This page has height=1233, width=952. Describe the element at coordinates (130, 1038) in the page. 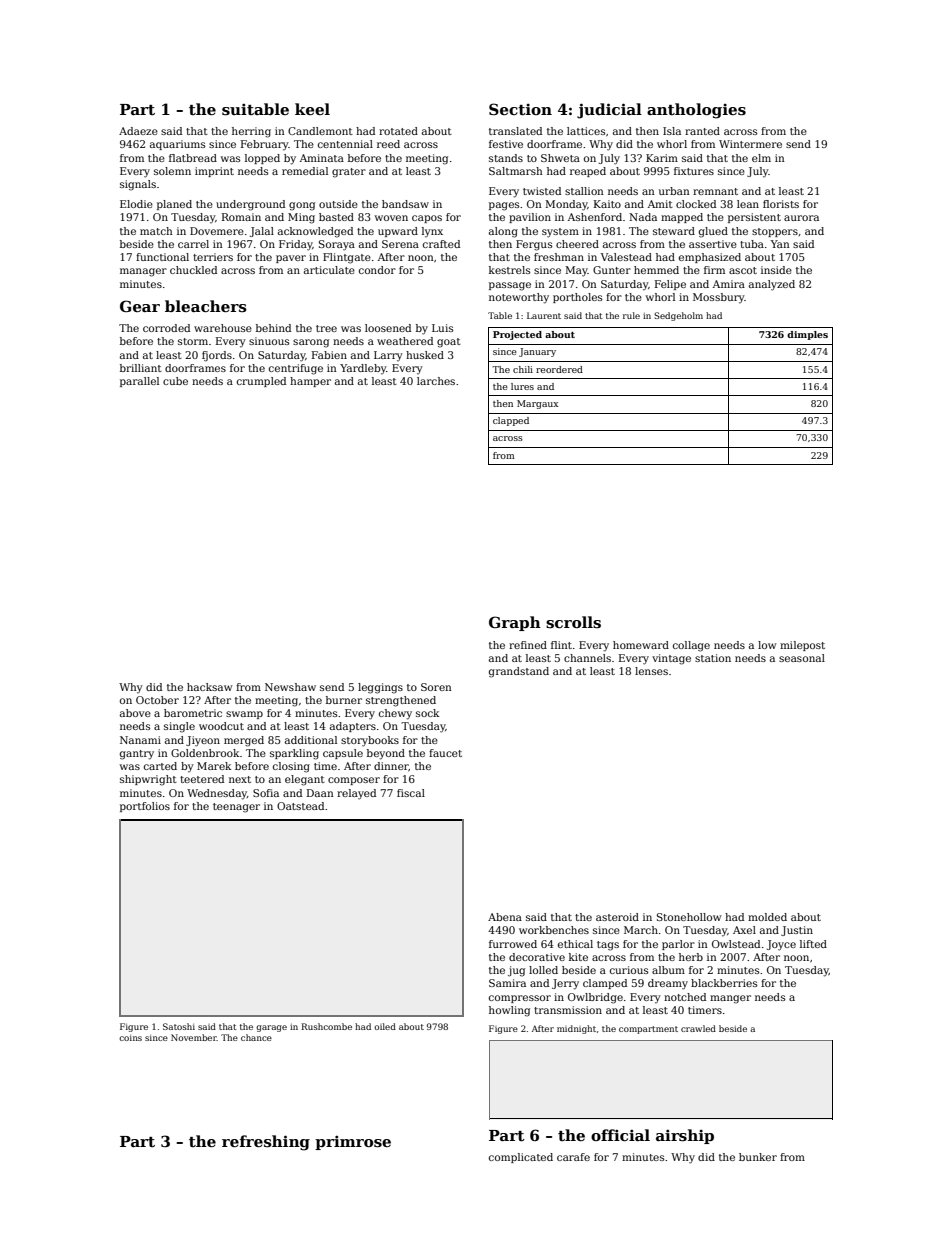

I see `coins` at that location.
